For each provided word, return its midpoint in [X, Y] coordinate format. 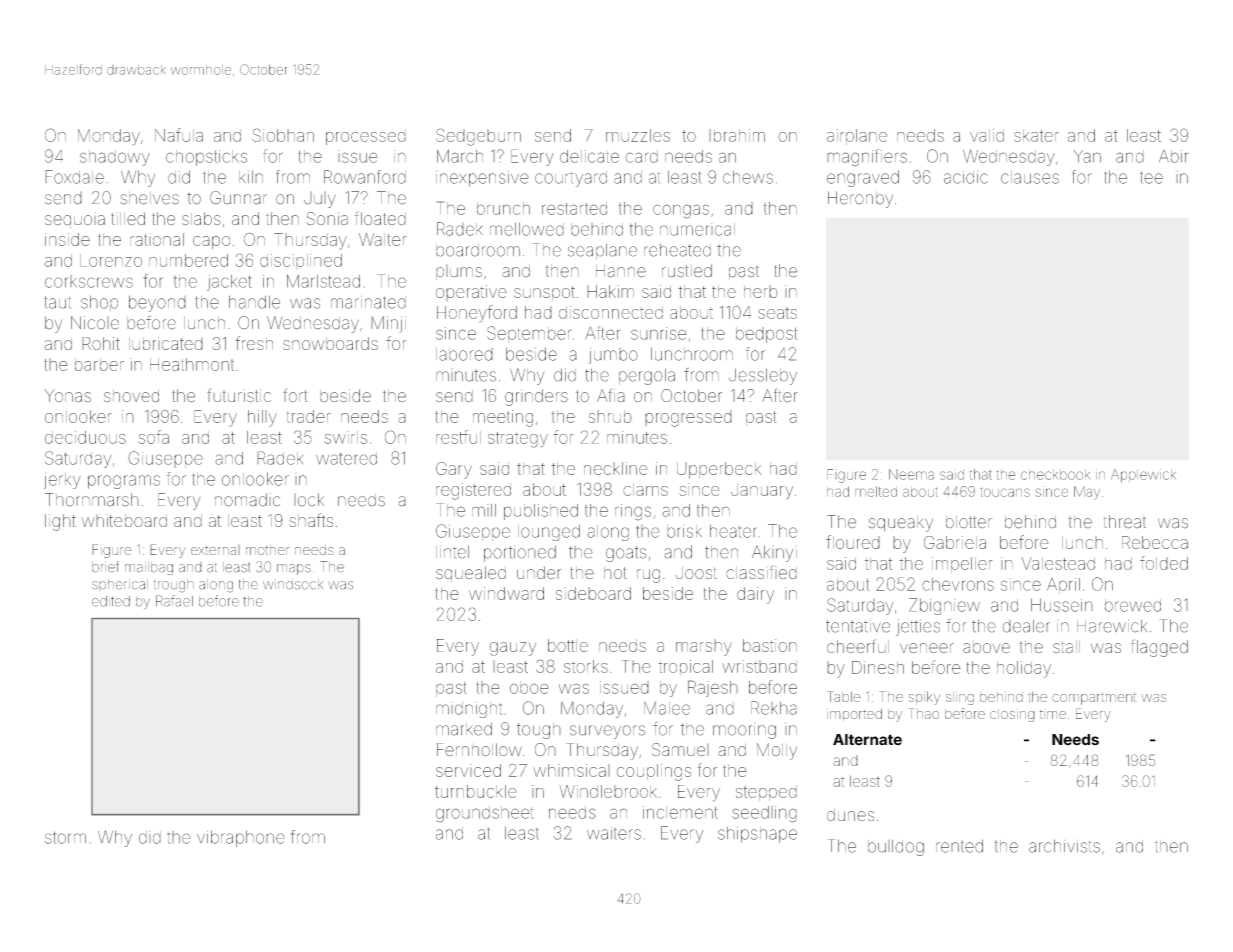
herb [761, 291]
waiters [614, 833]
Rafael [174, 601]
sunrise [658, 333]
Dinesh [878, 667]
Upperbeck [719, 470]
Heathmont [192, 364]
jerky [62, 481]
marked [464, 729]
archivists [1064, 846]
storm [65, 837]
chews [748, 177]
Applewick [1143, 476]
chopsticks [206, 158]
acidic [966, 177]
